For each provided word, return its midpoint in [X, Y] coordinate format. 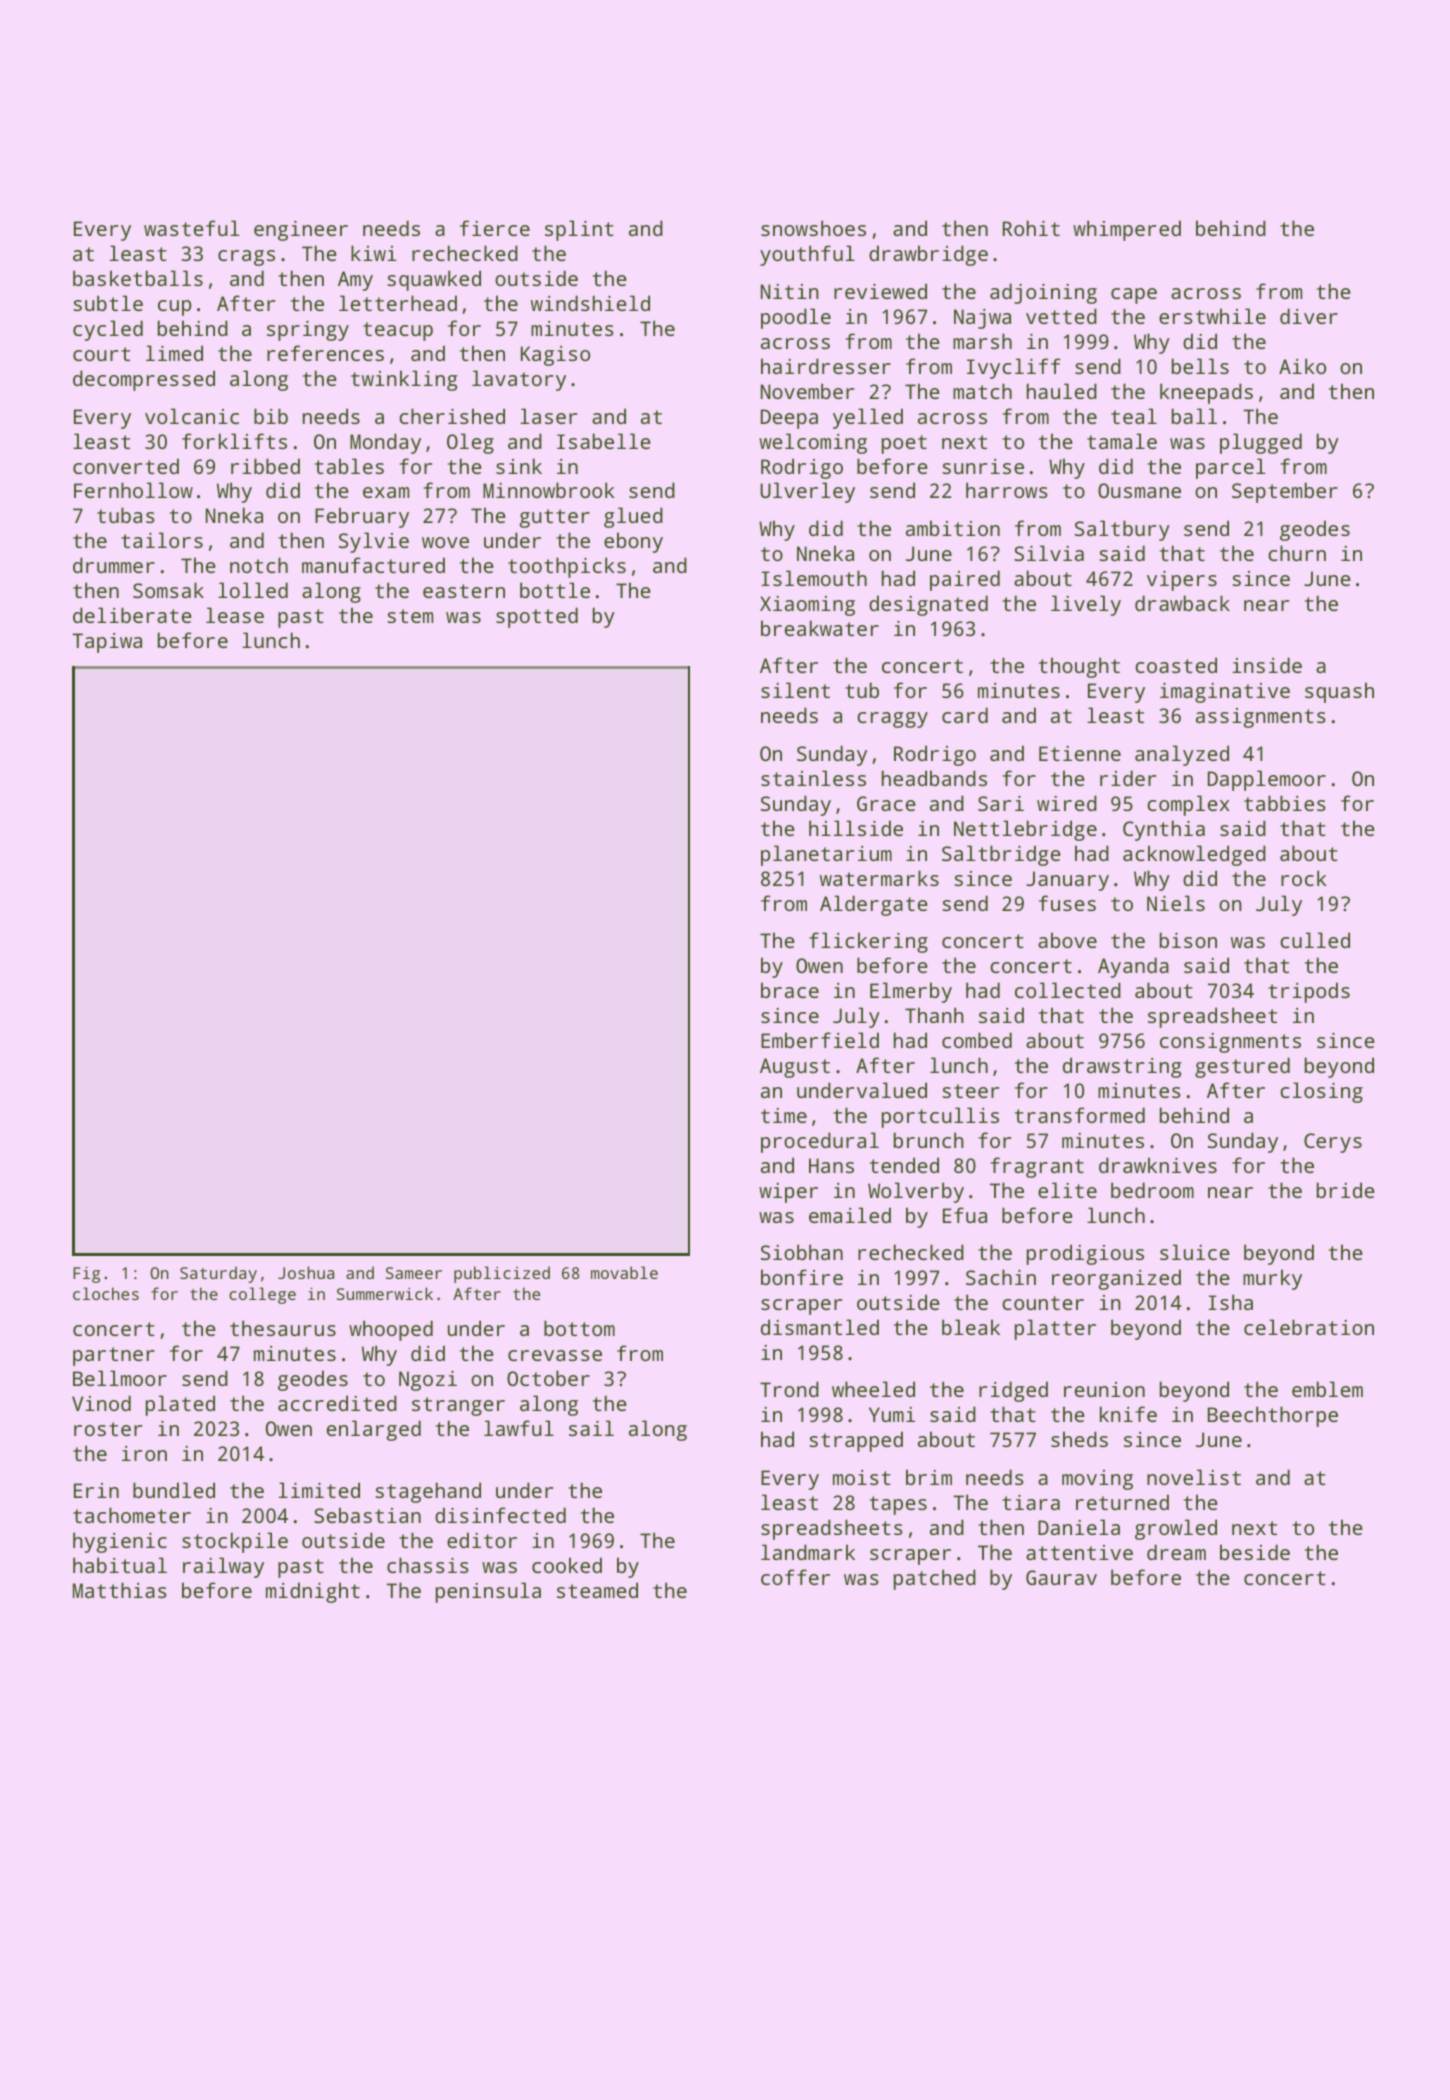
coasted [1176, 665]
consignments [1230, 1043]
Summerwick [385, 1293]
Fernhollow [133, 490]
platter [1055, 1329]
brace [790, 990]
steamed [597, 1590]
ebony [633, 542]
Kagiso [555, 356]
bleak [971, 1327]
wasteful [192, 228]
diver [1309, 316]
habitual [120, 1565]
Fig [86, 1274]
